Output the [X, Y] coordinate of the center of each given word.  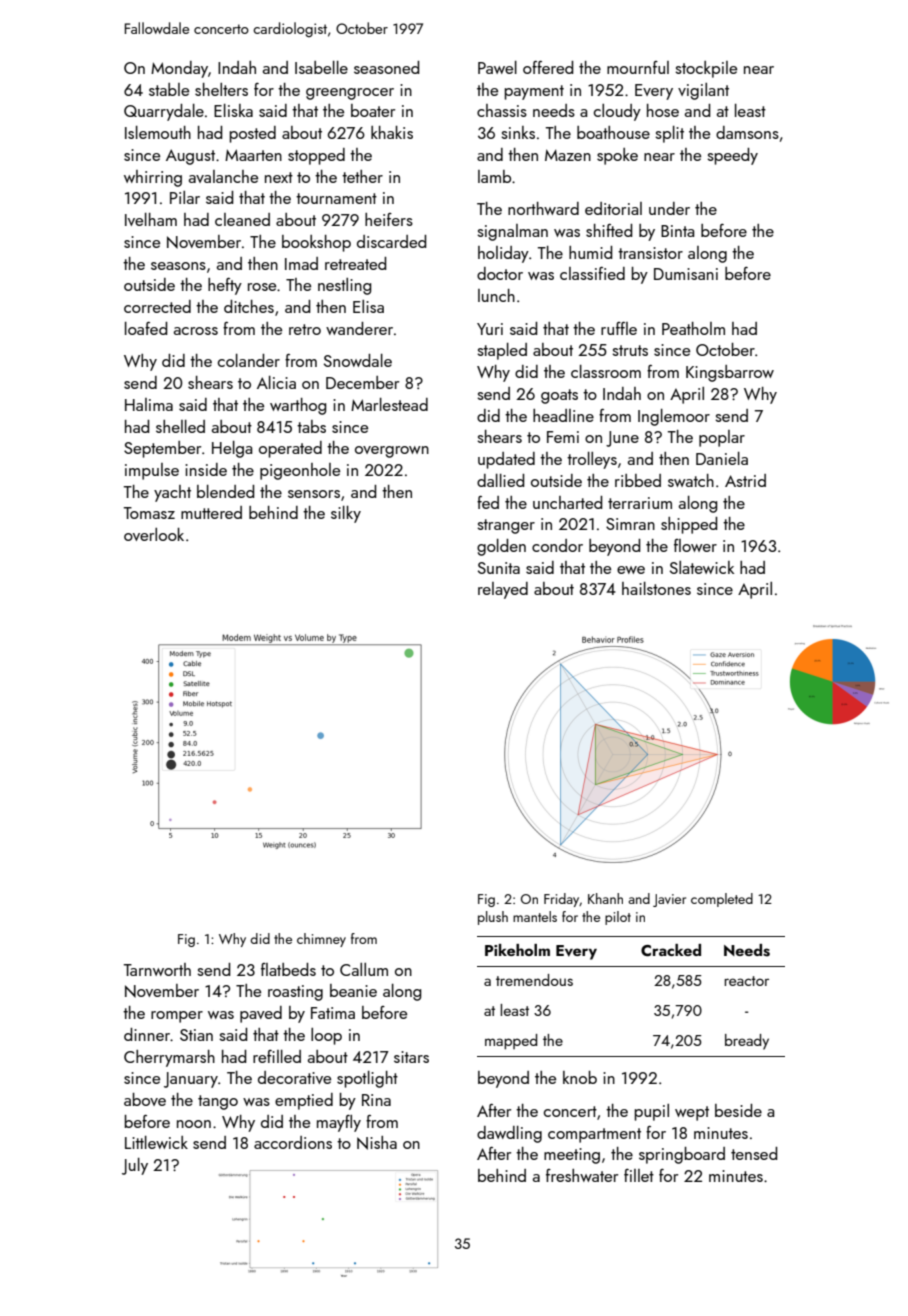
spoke [617, 156]
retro [305, 329]
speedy [732, 156]
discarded [392, 241]
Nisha [377, 1143]
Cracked [671, 950]
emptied [304, 1101]
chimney [321, 940]
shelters [221, 89]
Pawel [497, 67]
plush [493, 918]
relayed [503, 590]
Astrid [745, 480]
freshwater [582, 1175]
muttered [211, 512]
